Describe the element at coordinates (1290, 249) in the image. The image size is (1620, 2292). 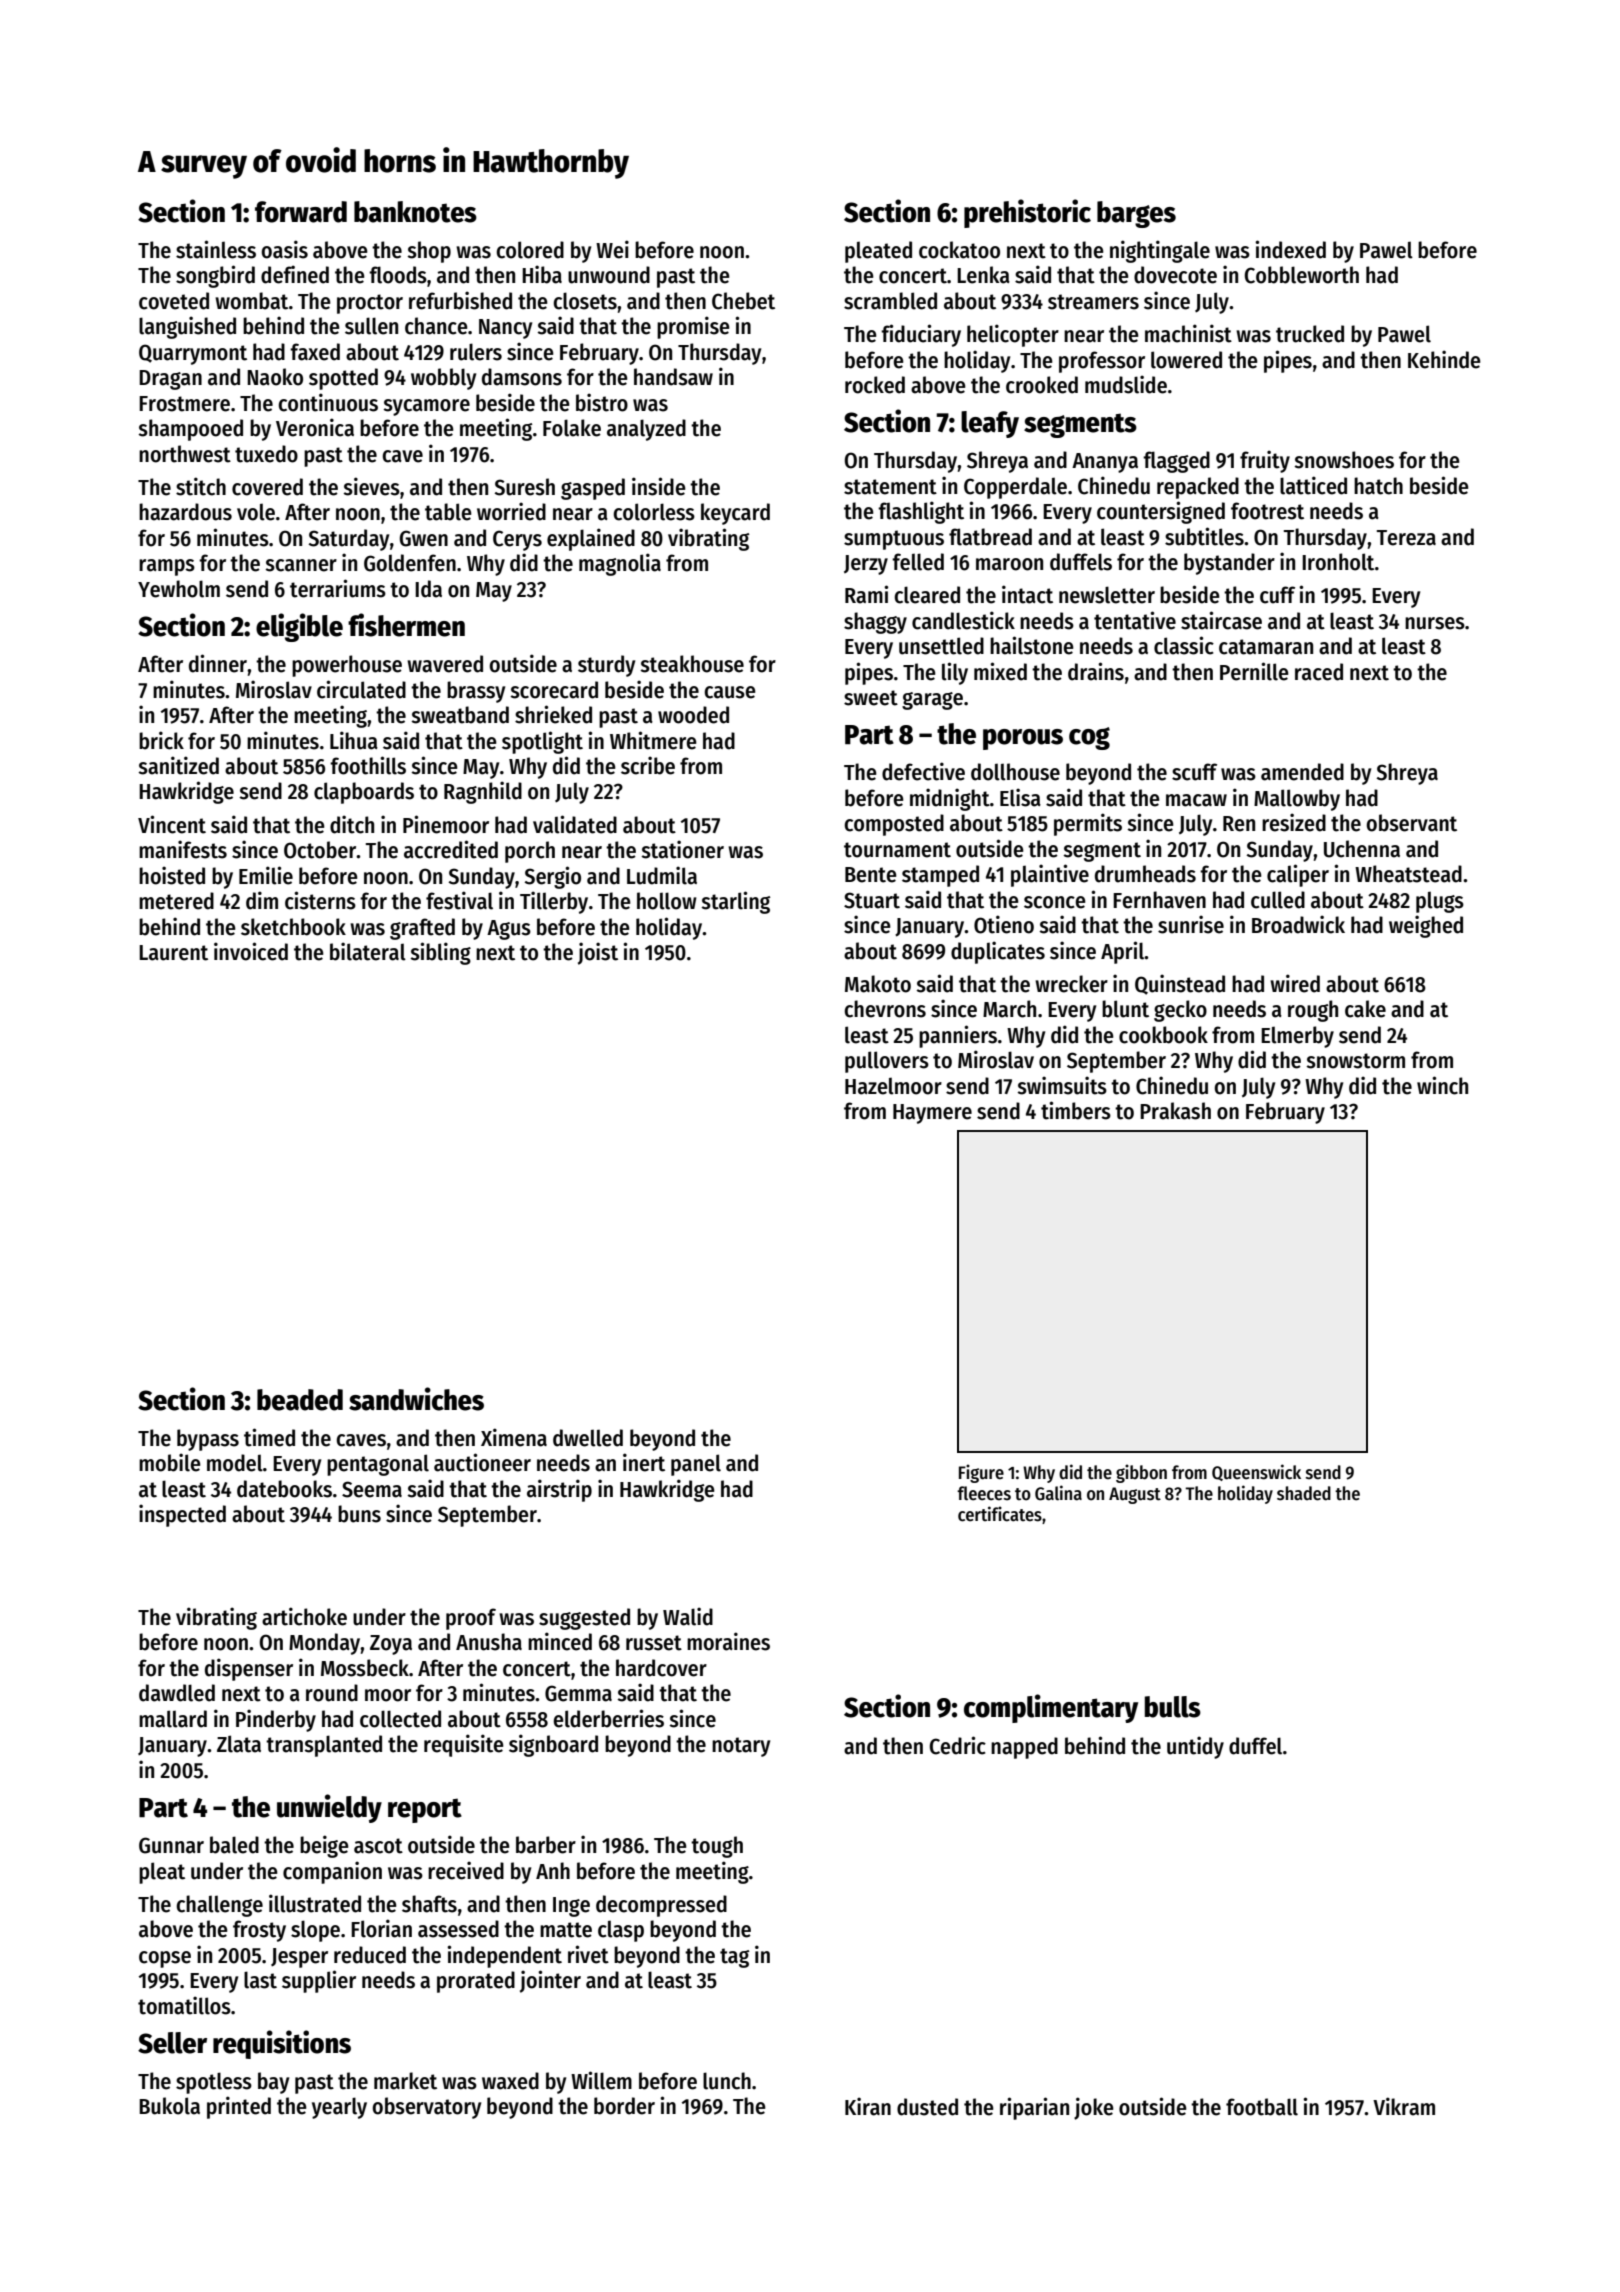
I see `indexed` at that location.
